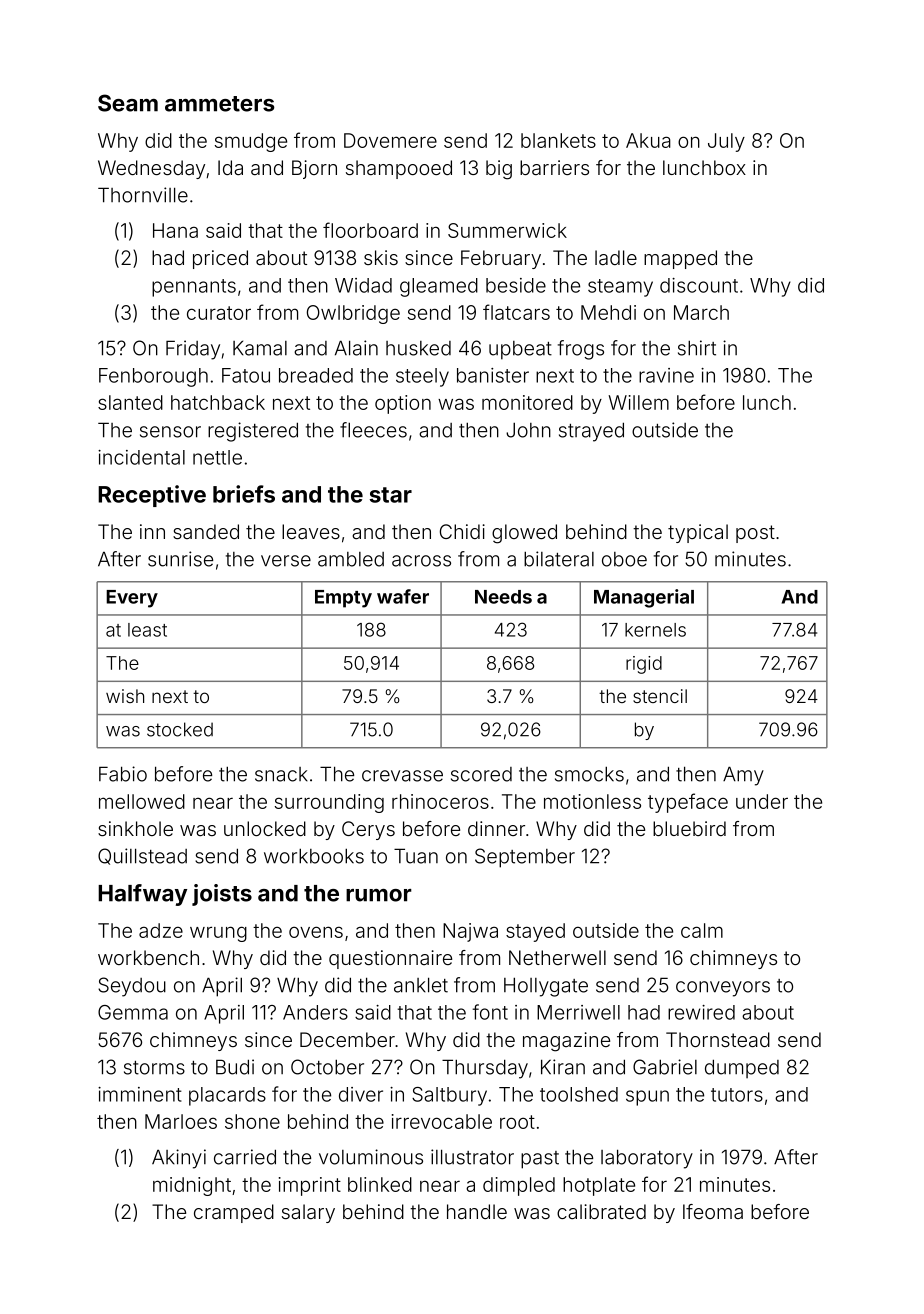 This screenshot has height=1314, width=924. I want to click on wafer, so click(403, 596).
